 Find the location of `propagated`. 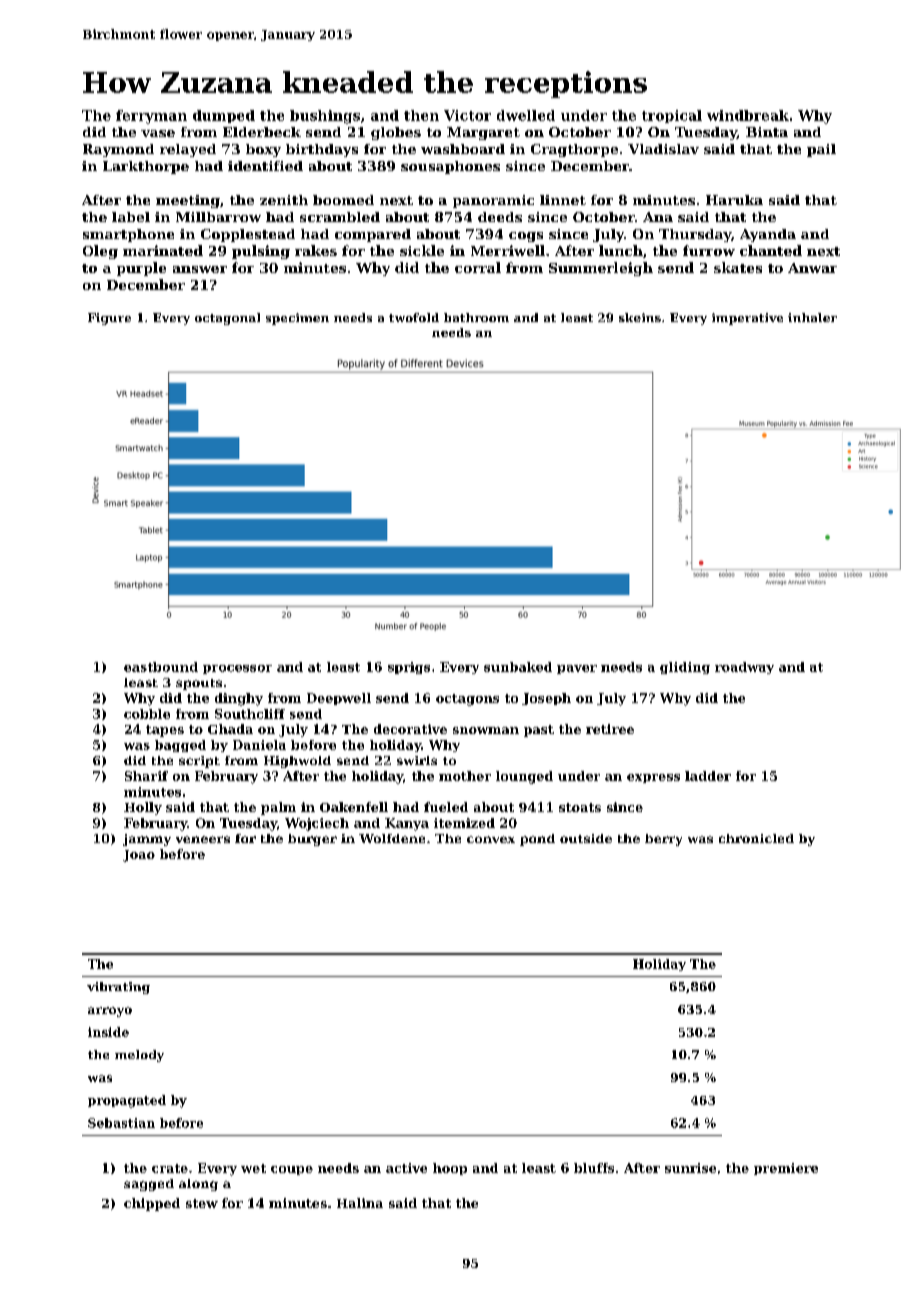

propagated is located at coordinates (127, 1101).
